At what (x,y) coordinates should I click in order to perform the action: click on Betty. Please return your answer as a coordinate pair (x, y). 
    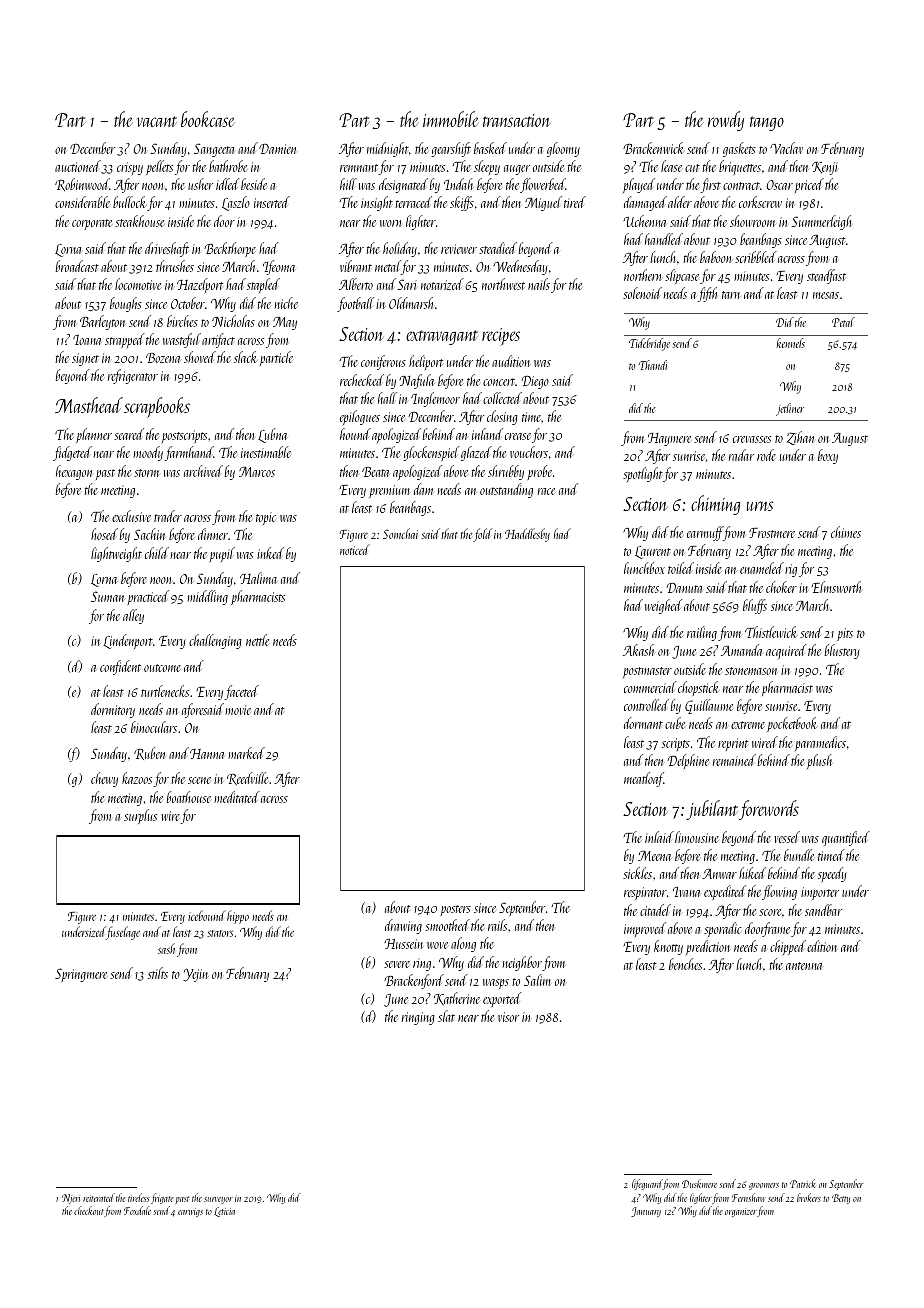
    Looking at the image, I should click on (841, 1199).
